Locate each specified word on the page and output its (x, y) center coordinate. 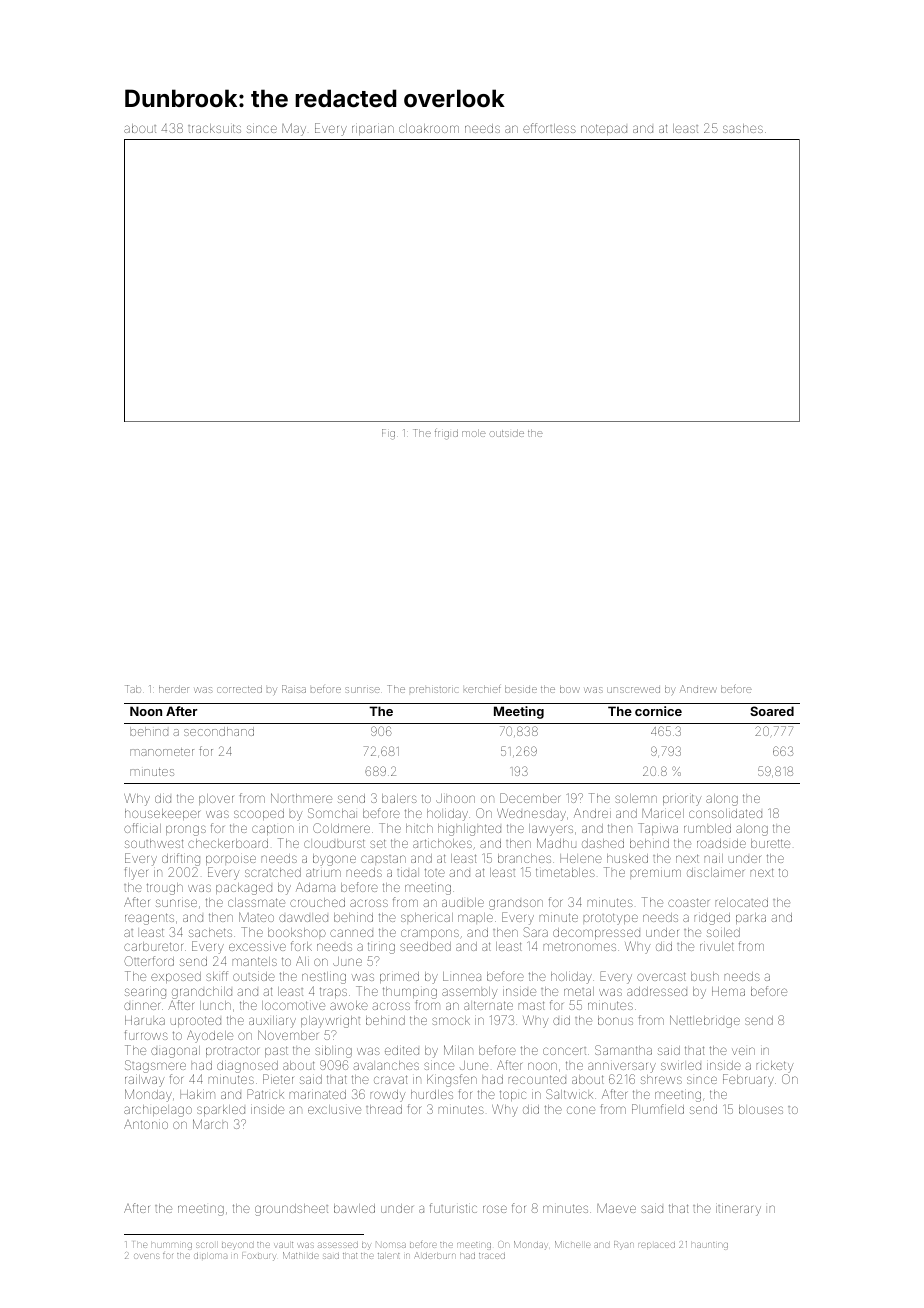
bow (570, 689)
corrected (239, 689)
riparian (373, 130)
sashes (743, 128)
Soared (772, 711)
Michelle (572, 1244)
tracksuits (214, 128)
